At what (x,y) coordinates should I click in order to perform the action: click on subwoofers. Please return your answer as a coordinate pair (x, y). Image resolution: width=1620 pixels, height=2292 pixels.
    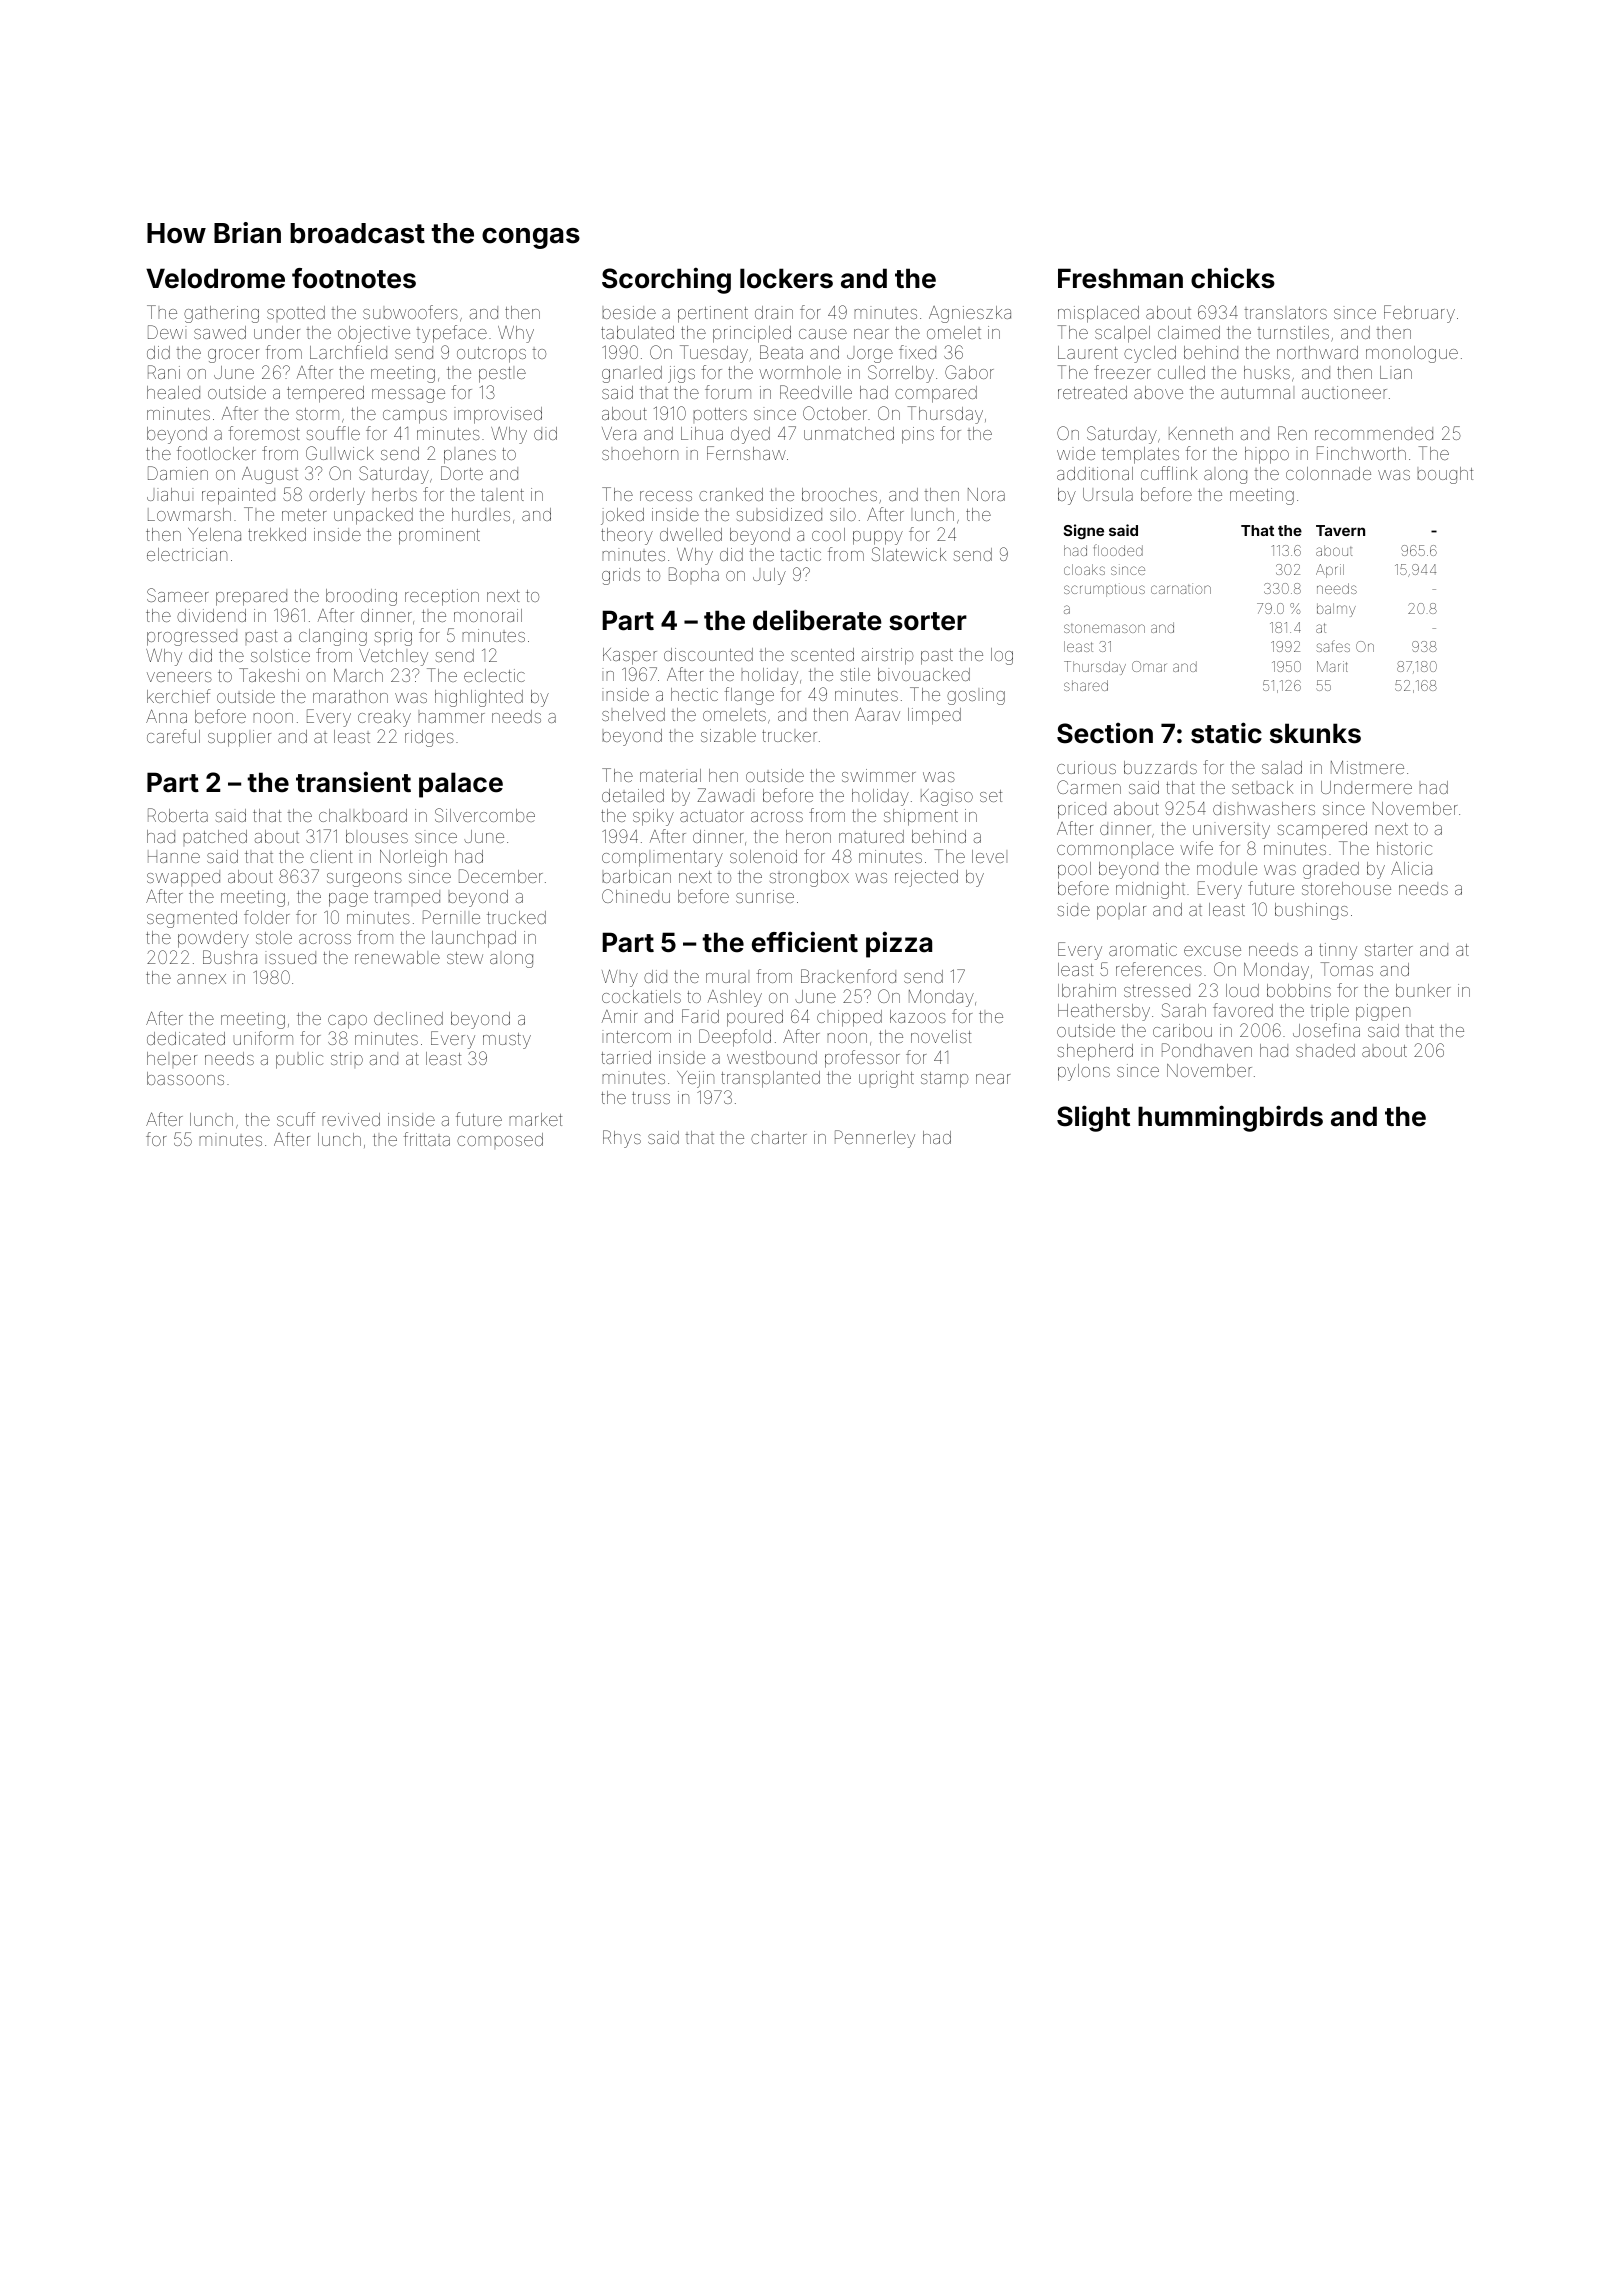
    Looking at the image, I should click on (410, 312).
